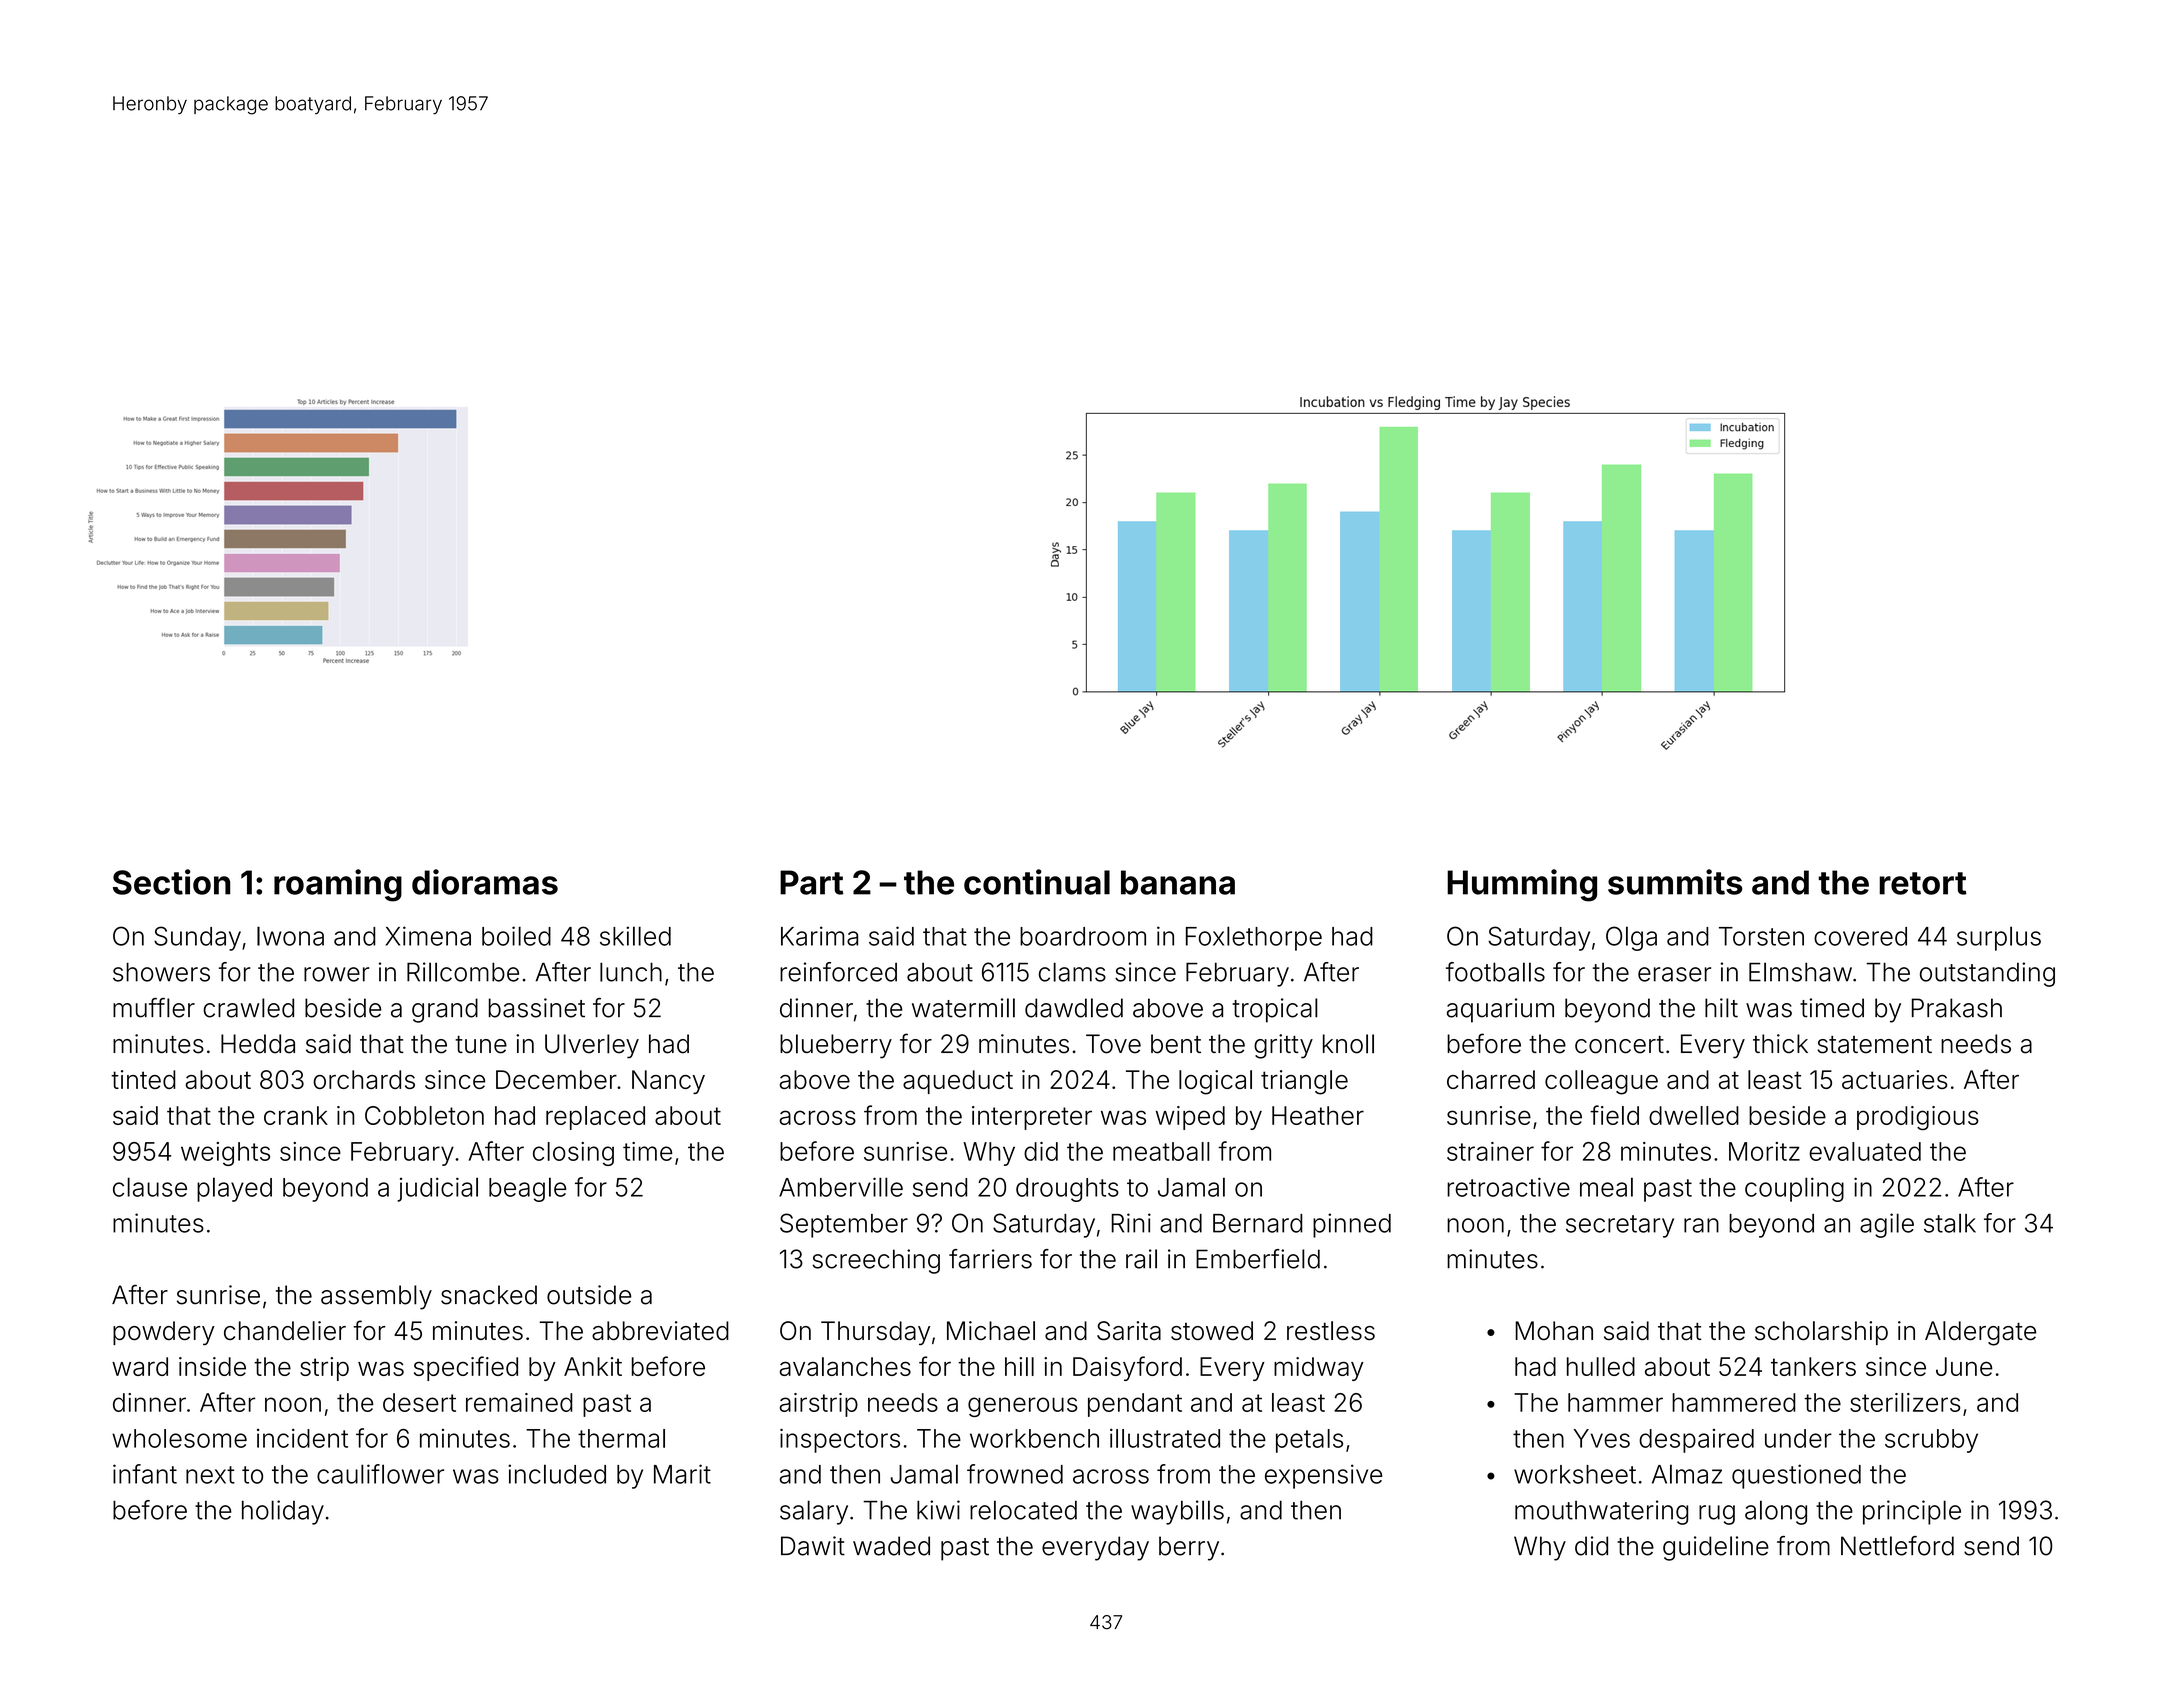  Describe the element at coordinates (150, 1187) in the screenshot. I see `clause` at that location.
